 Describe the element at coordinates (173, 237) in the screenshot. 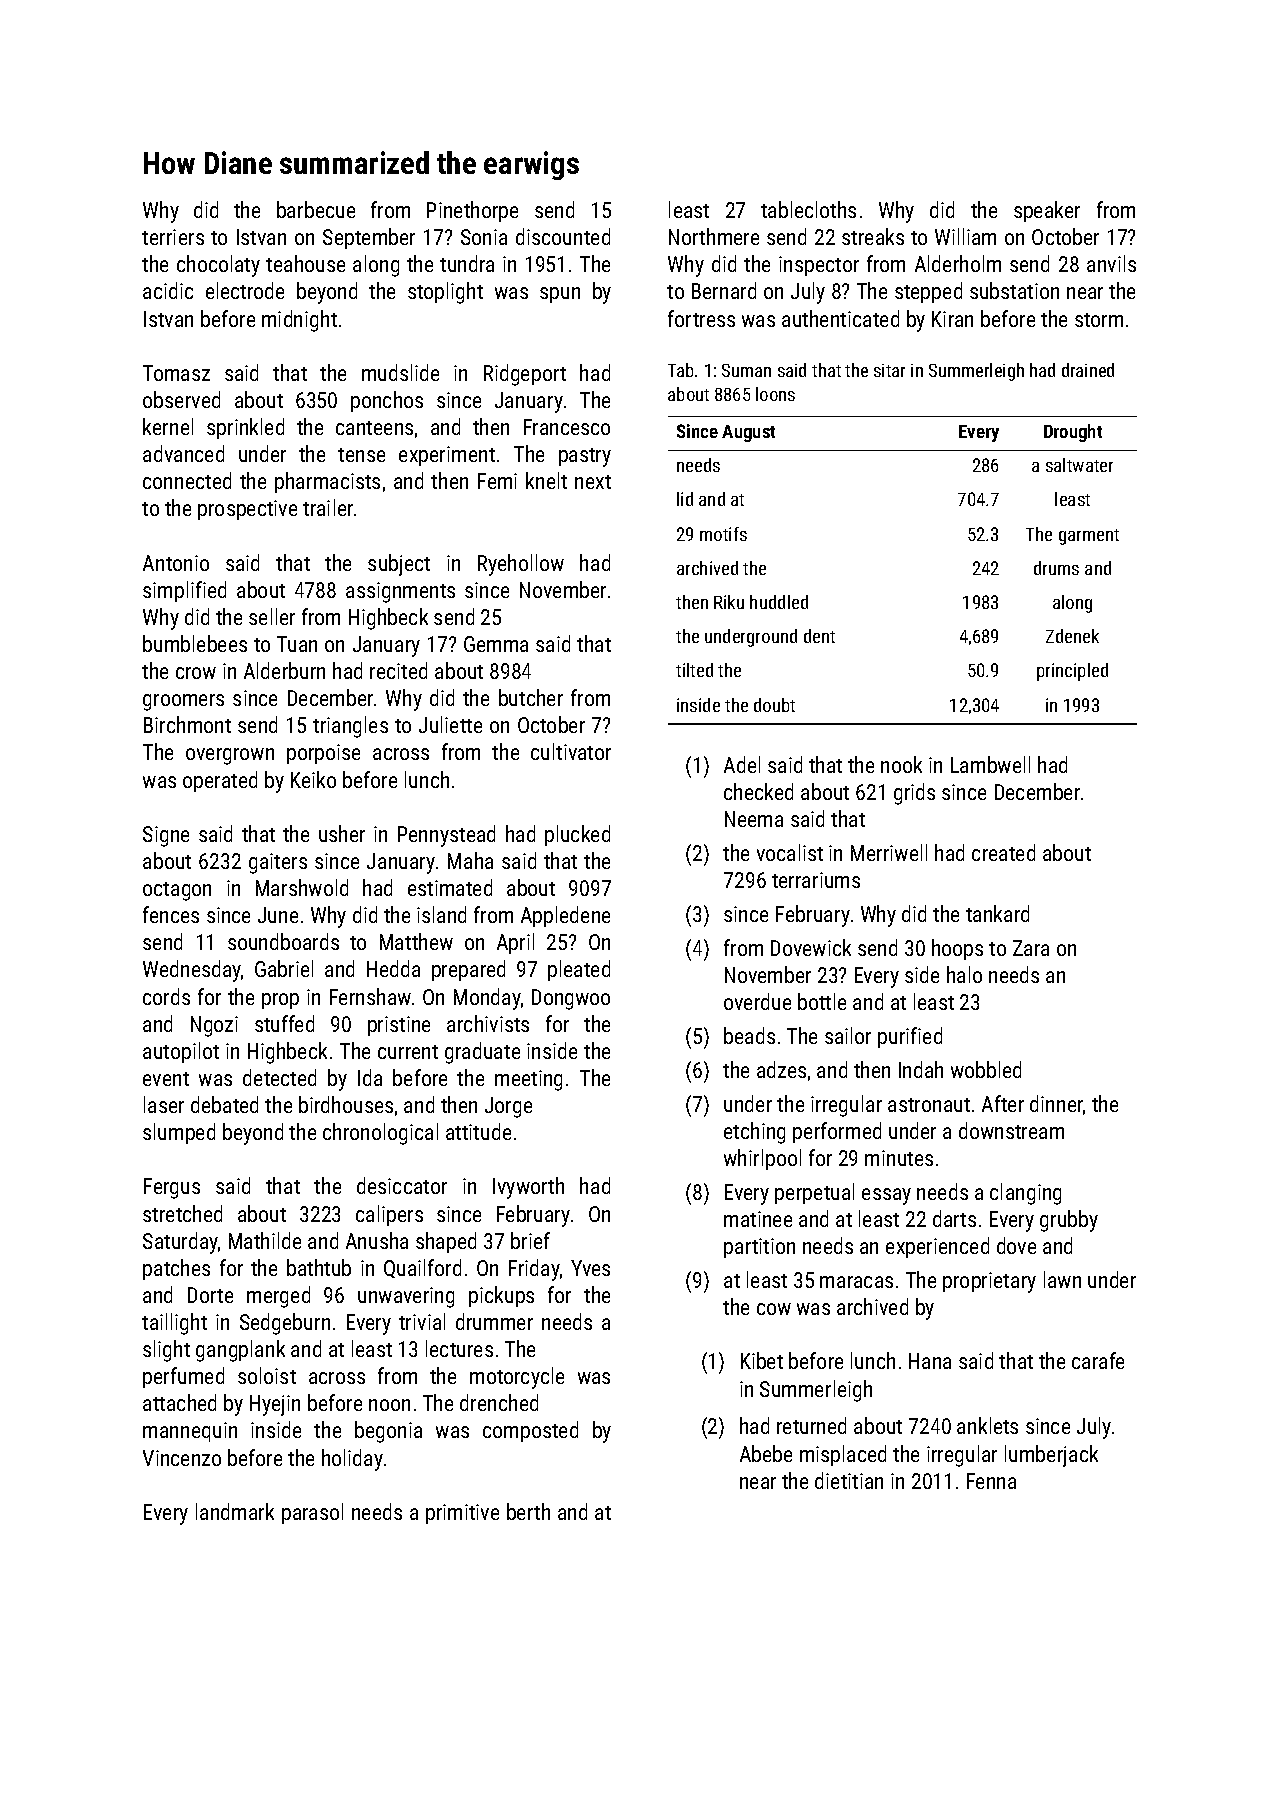

I see `terriers` at that location.
